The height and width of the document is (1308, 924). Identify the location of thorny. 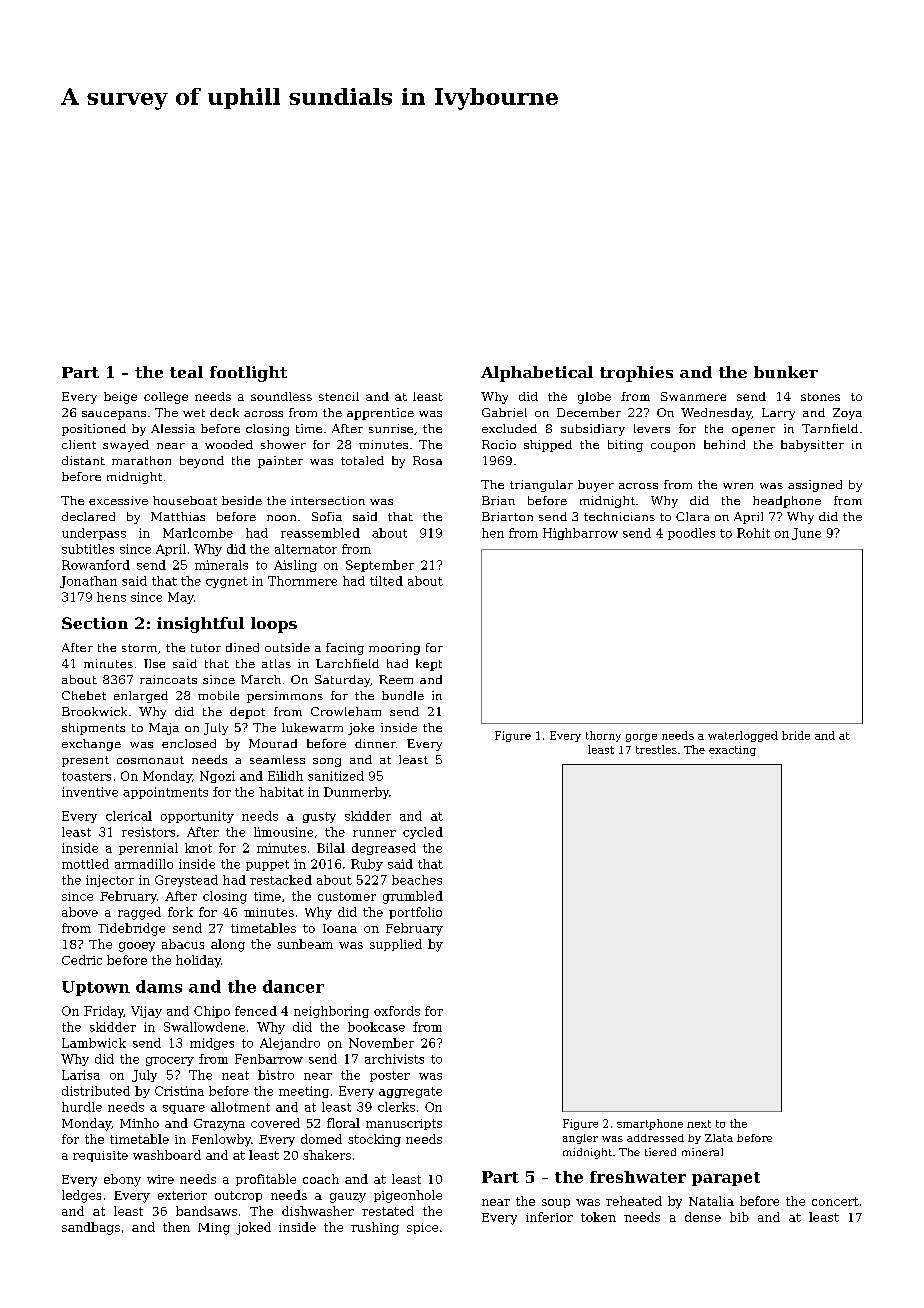
(603, 736).
